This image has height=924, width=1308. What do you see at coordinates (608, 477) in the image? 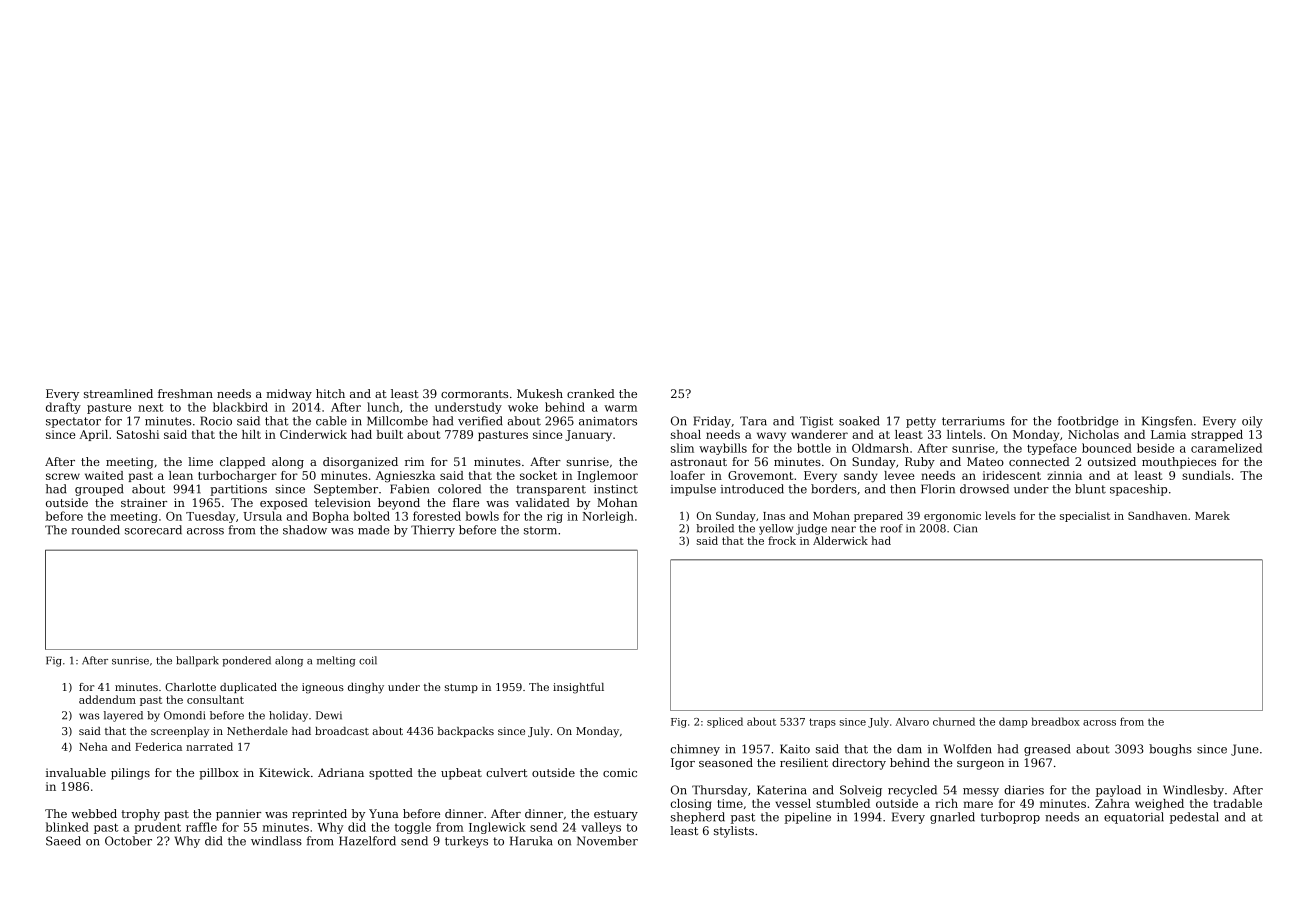
I see `Inglemoor` at bounding box center [608, 477].
